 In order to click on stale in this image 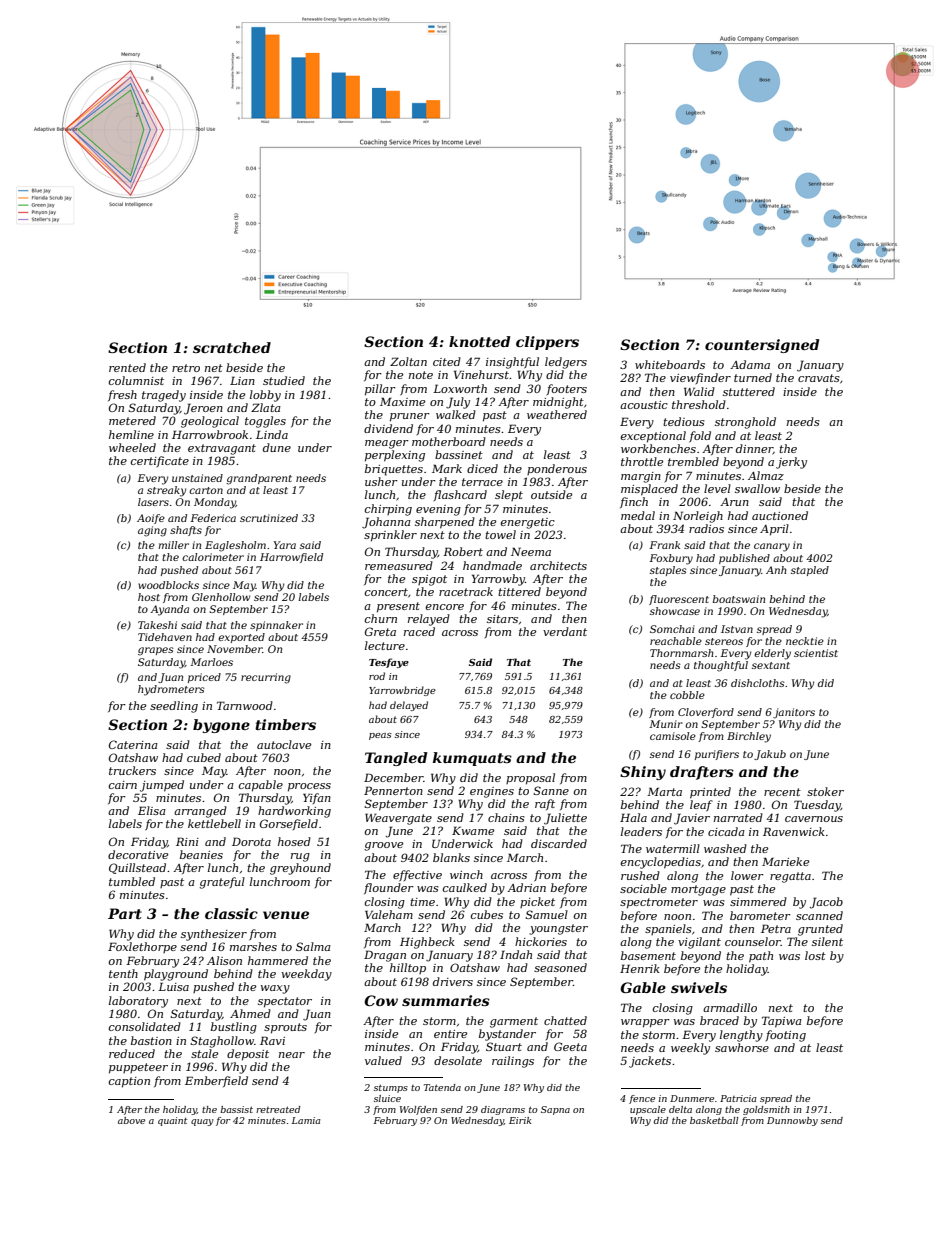, I will do `click(204, 1053)`.
